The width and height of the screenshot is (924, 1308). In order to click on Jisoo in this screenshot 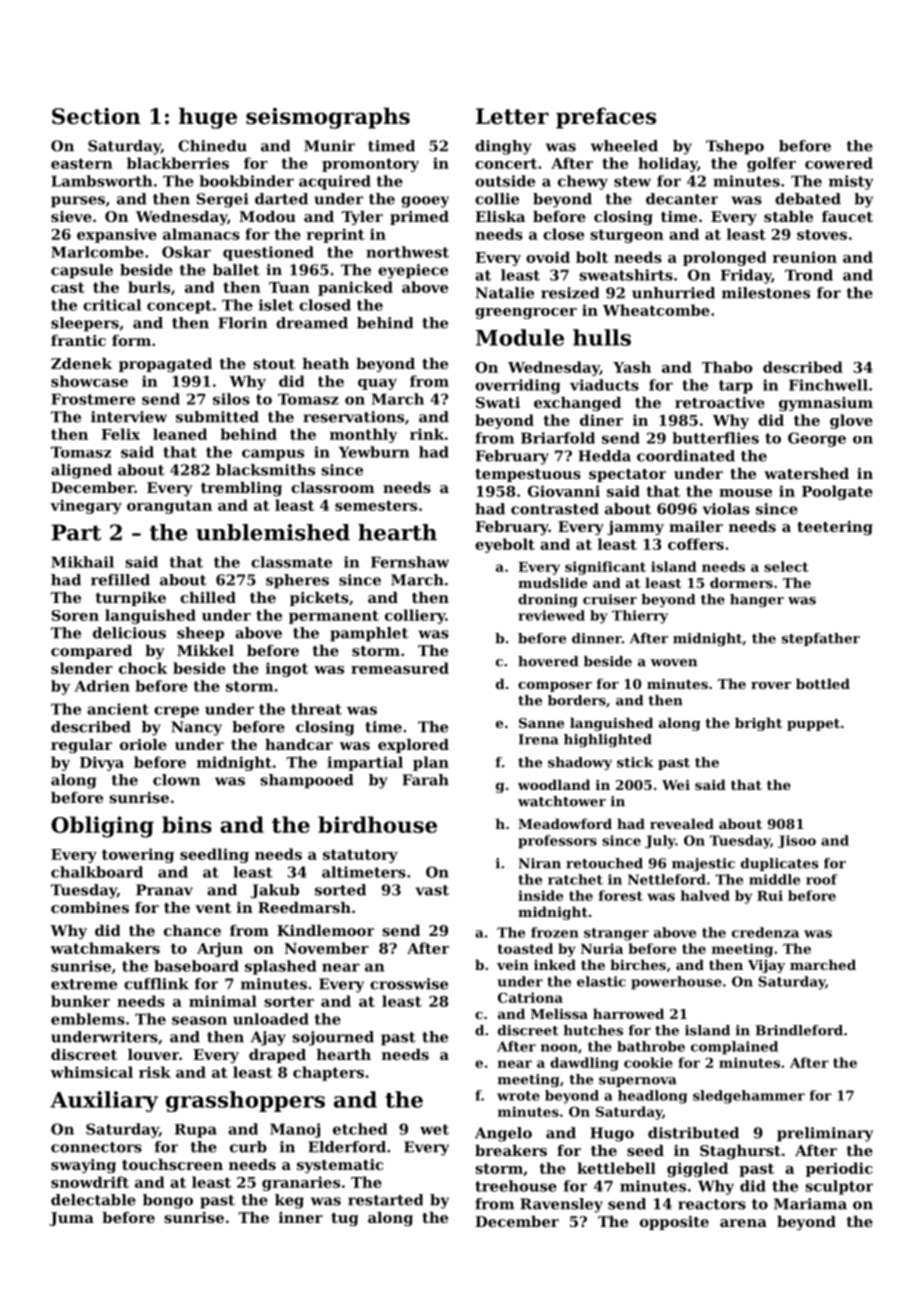, I will do `click(797, 841)`.
